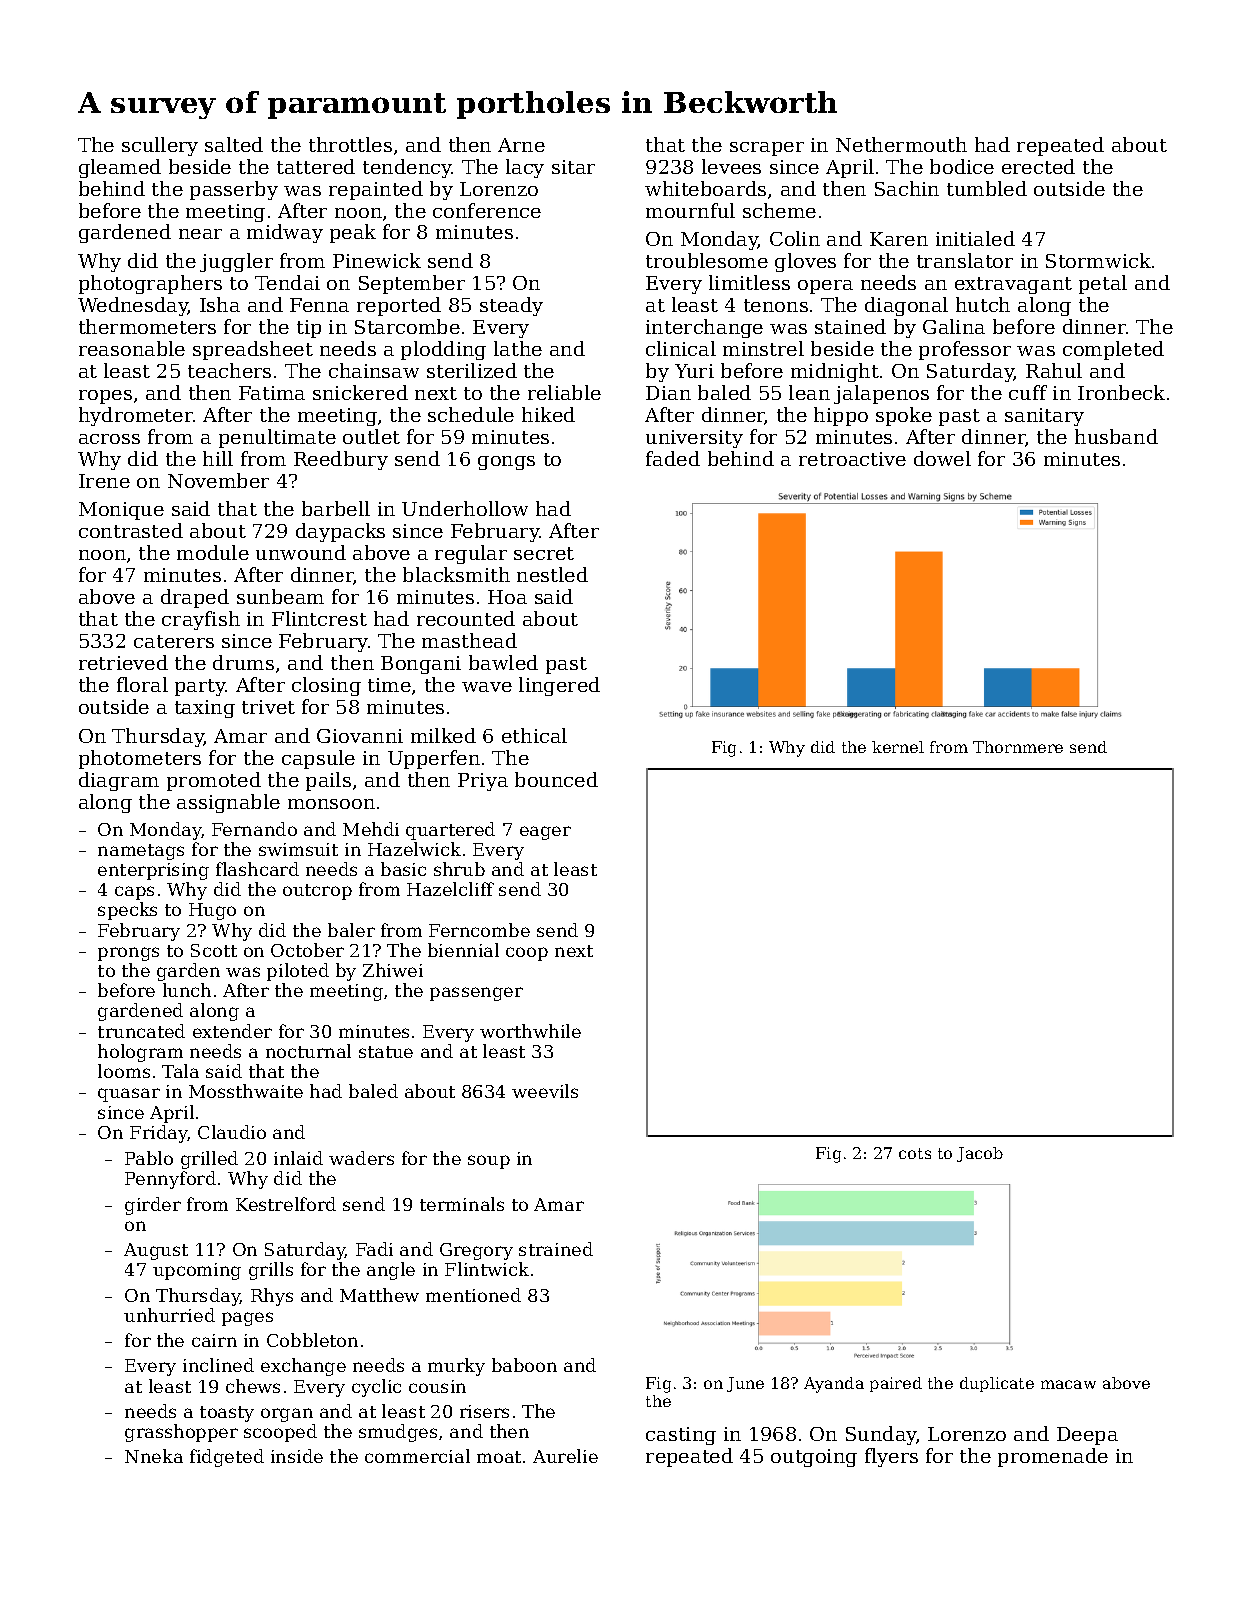  What do you see at coordinates (169, 1315) in the screenshot?
I see `unhurried` at bounding box center [169, 1315].
